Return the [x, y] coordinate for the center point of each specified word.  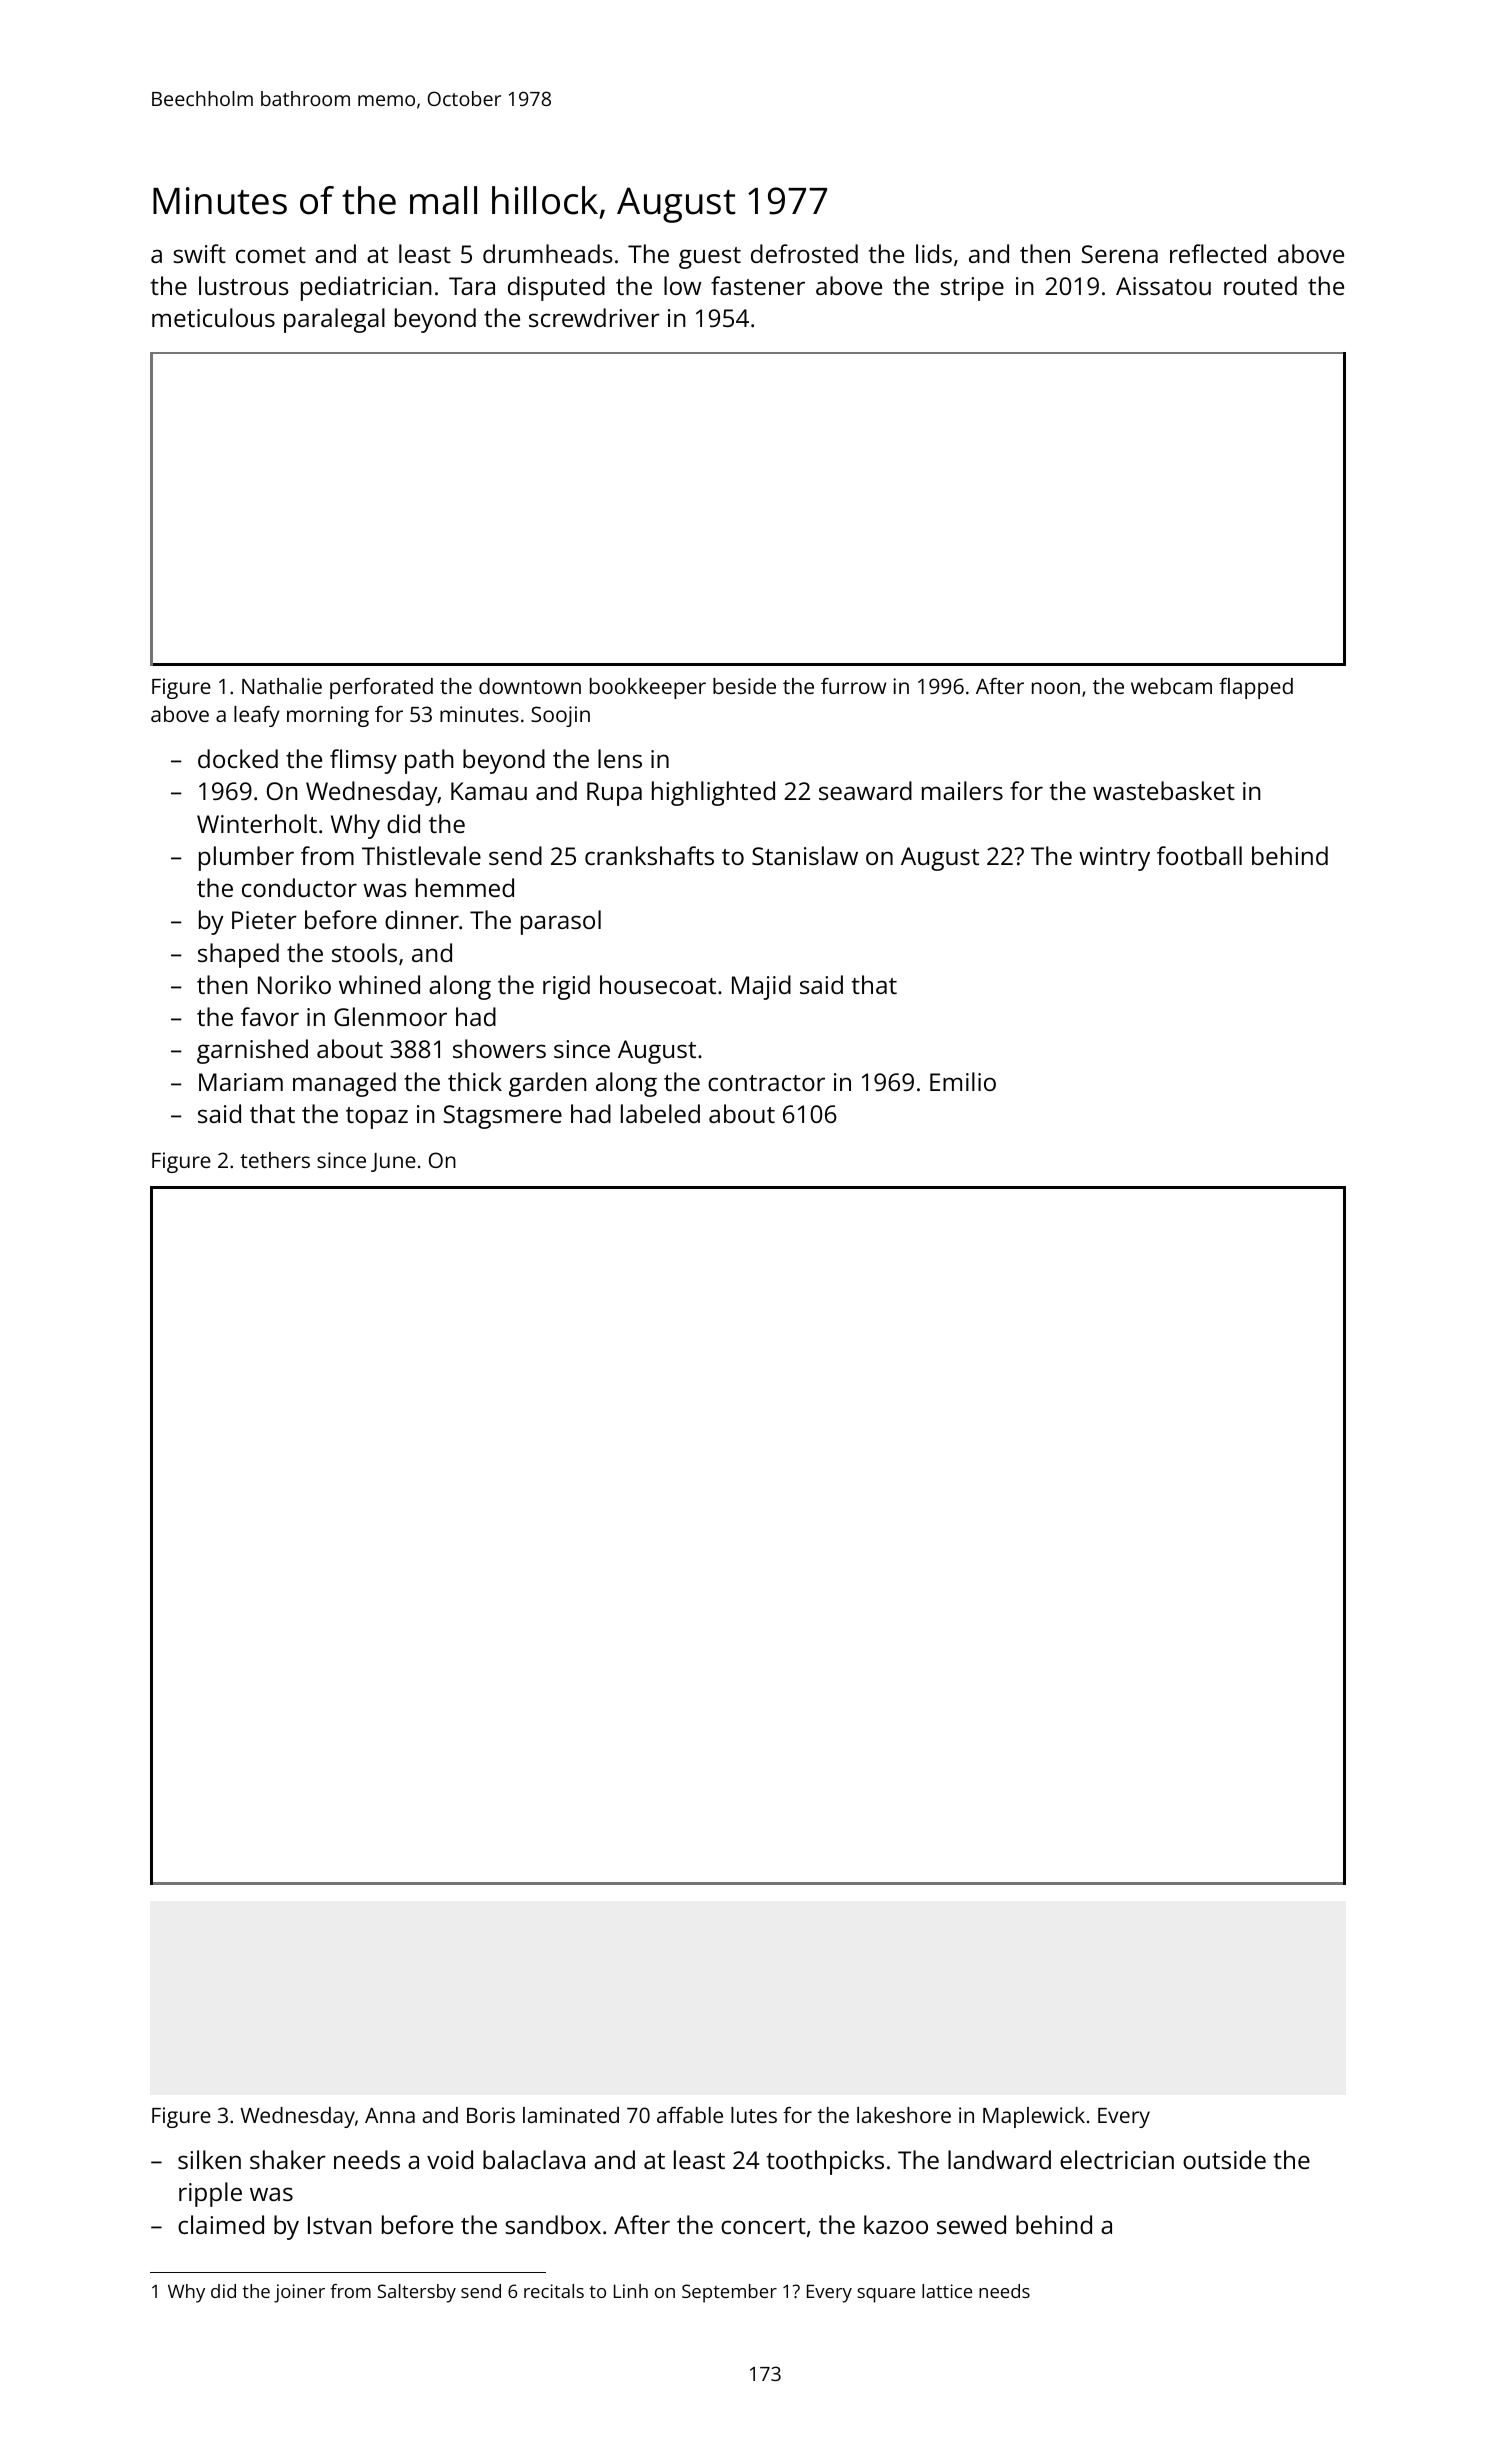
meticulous [213, 317]
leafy [257, 716]
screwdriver [594, 317]
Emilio [963, 1081]
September [729, 2293]
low [682, 285]
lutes [754, 2115]
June [393, 1162]
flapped [1256, 688]
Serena [1119, 254]
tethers [275, 1160]
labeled [660, 1113]
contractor [766, 1083]
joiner [299, 2293]
